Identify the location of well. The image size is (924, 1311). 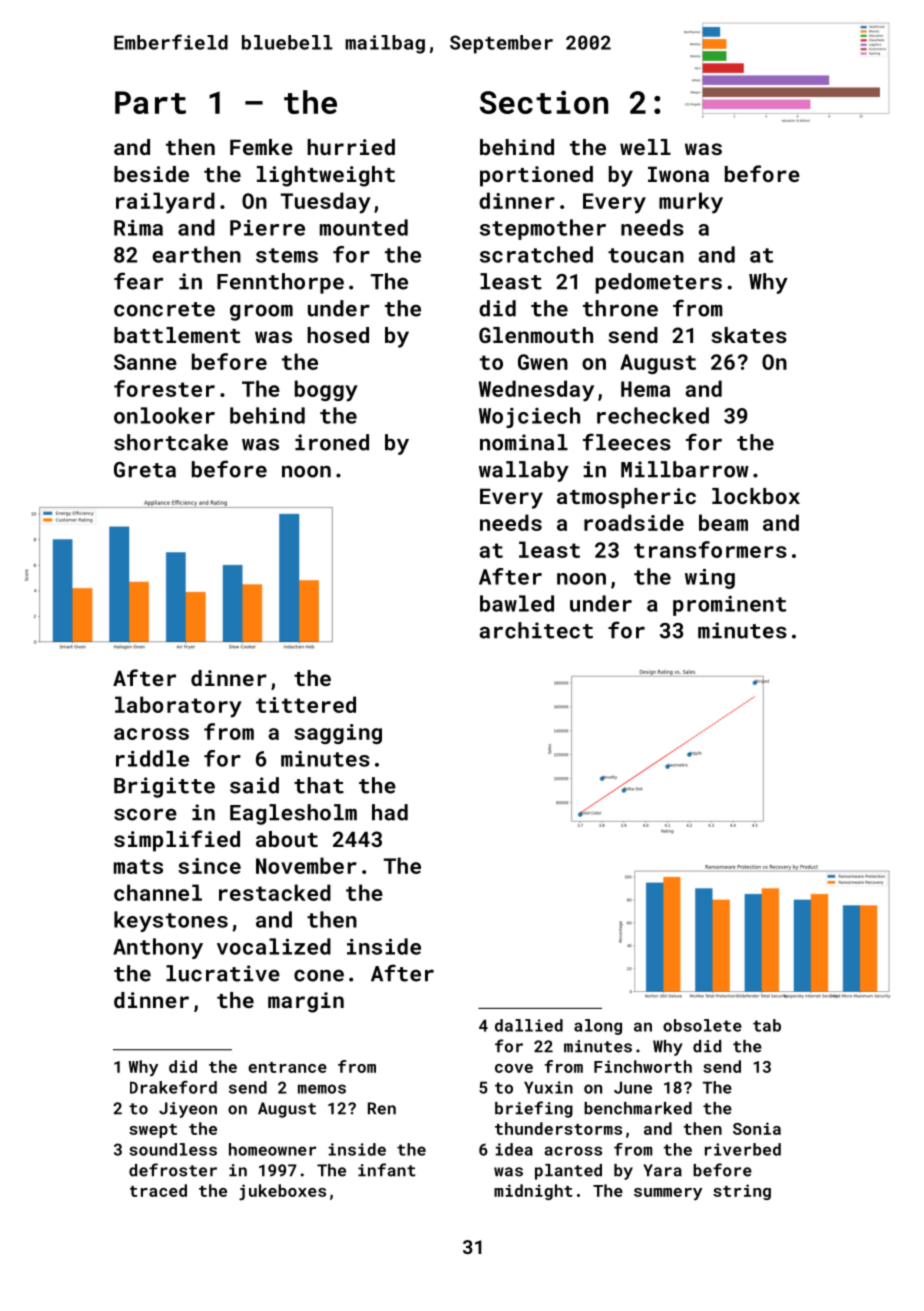
(645, 147).
